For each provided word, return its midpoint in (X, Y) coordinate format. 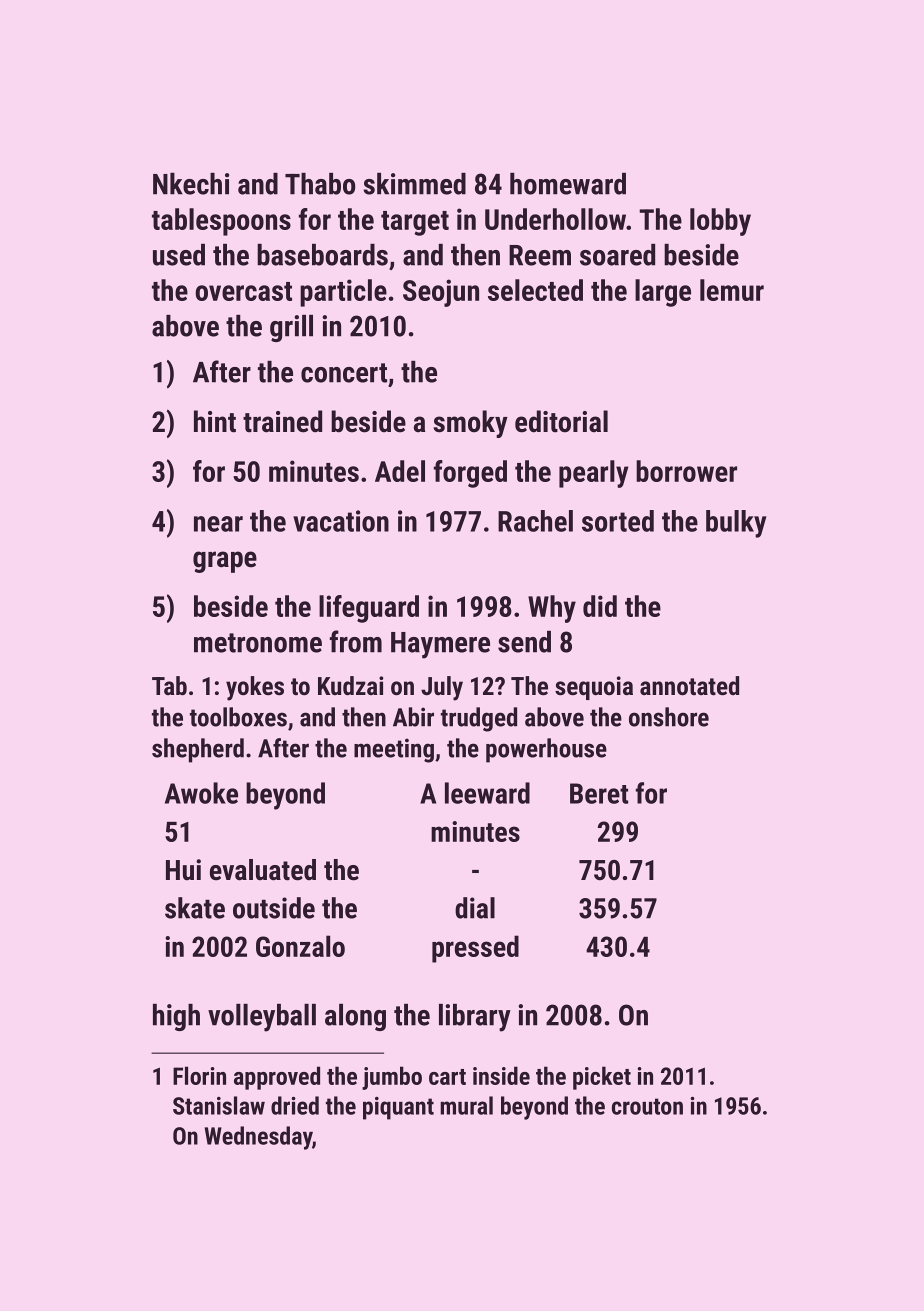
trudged (479, 719)
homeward (568, 184)
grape (225, 562)
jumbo (392, 1078)
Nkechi (191, 184)
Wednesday (258, 1138)
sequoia (594, 688)
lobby (720, 222)
